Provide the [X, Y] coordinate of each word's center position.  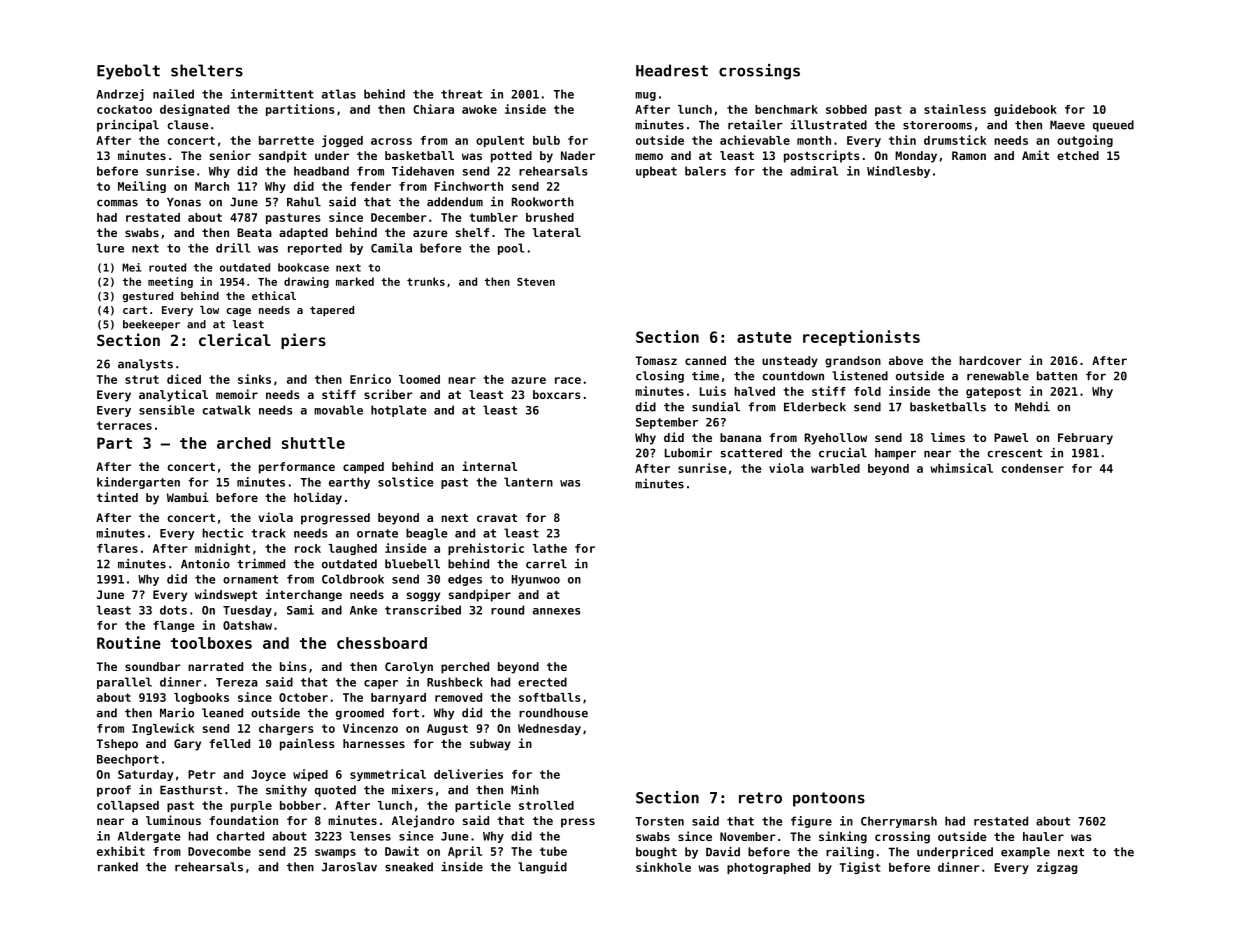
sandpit [283, 156]
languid [542, 868]
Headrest [672, 70]
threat [461, 94]
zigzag [1057, 868]
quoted [335, 791]
